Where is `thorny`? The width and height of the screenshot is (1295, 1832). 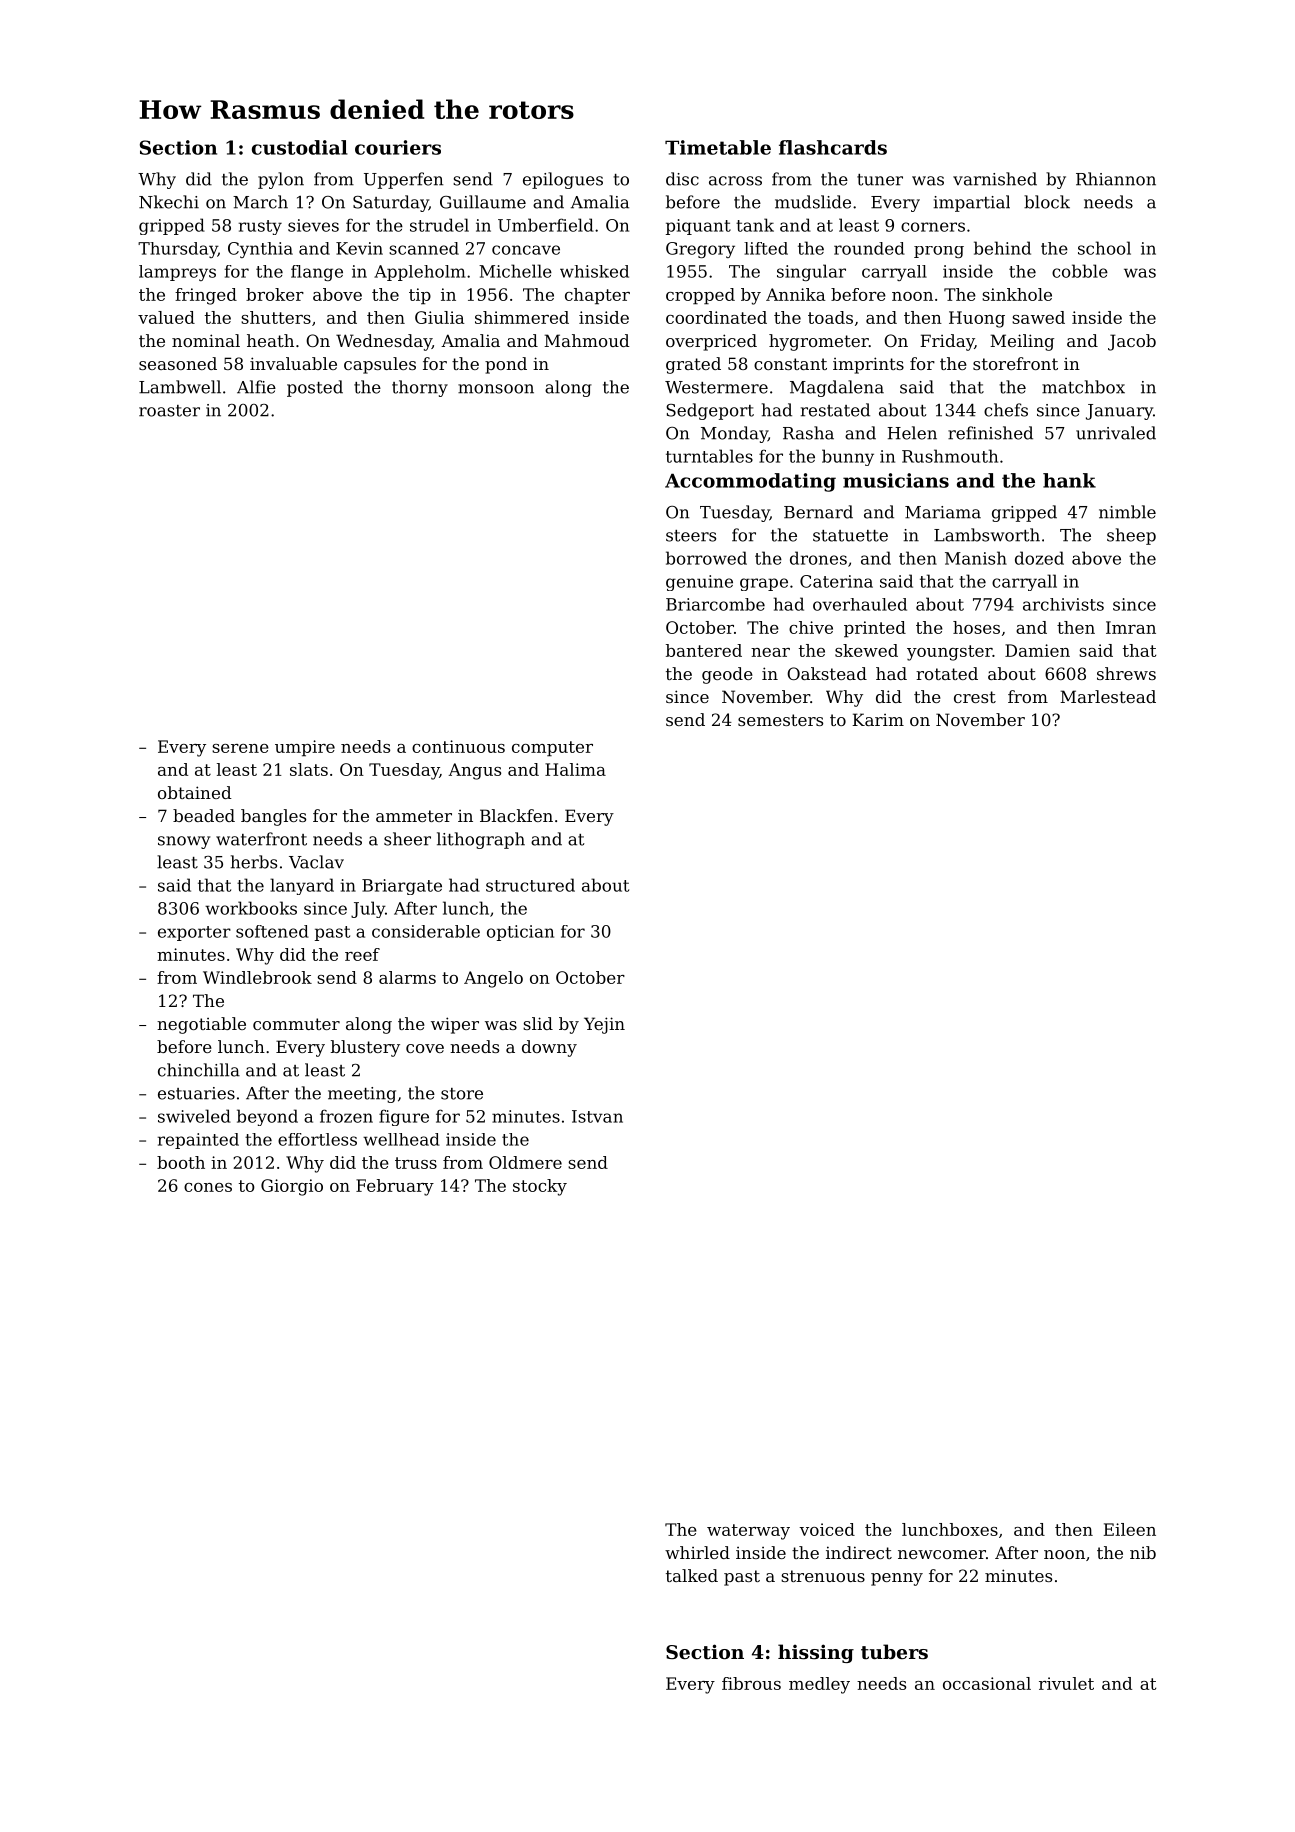 thorny is located at coordinates (420, 388).
